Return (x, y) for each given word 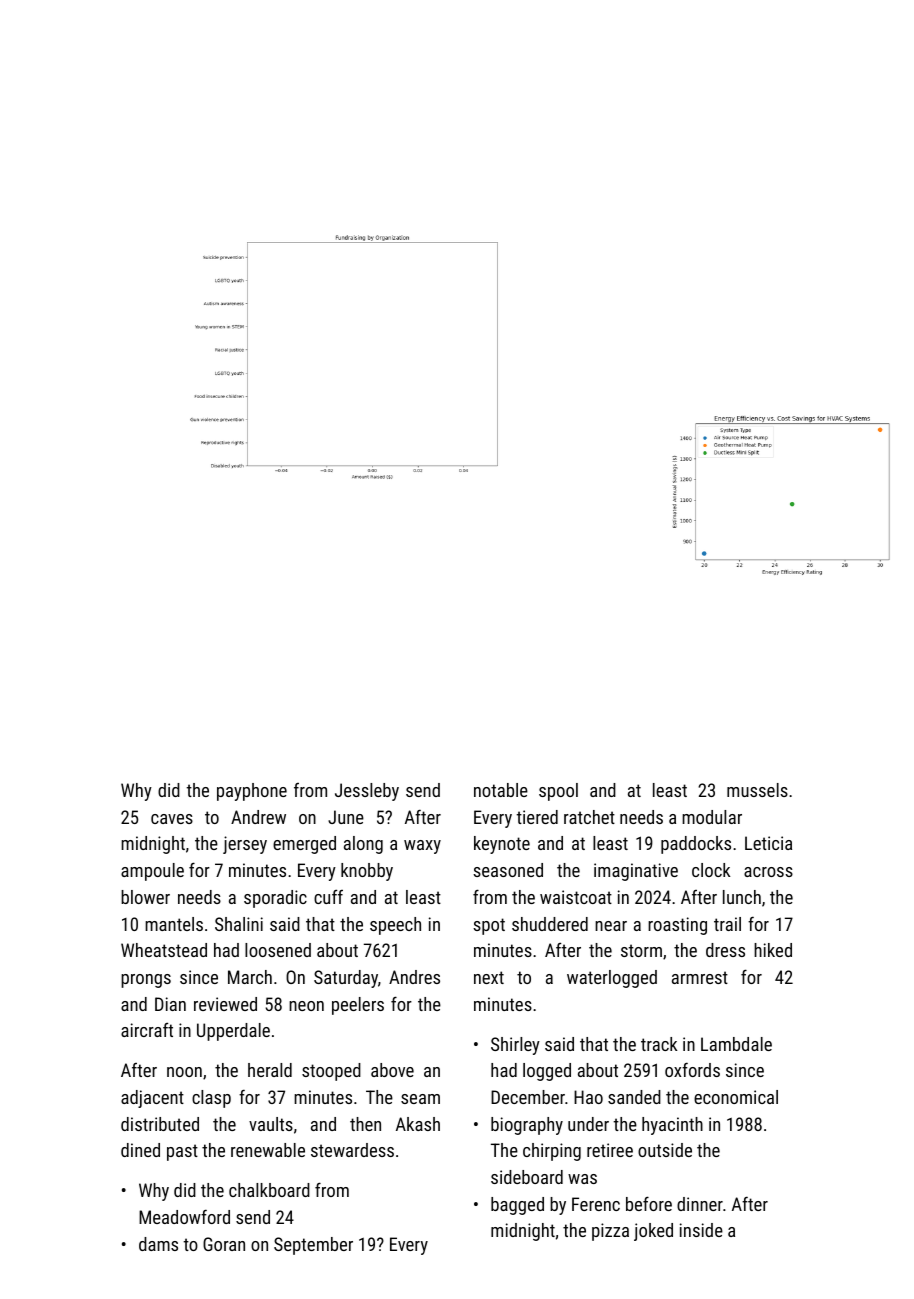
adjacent (152, 1099)
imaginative (636, 872)
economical (736, 1097)
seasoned (508, 870)
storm (641, 950)
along (363, 845)
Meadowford (184, 1216)
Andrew (258, 817)
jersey (245, 845)
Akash (418, 1124)
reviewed (225, 1004)
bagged (517, 1206)
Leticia (768, 843)
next (489, 977)
